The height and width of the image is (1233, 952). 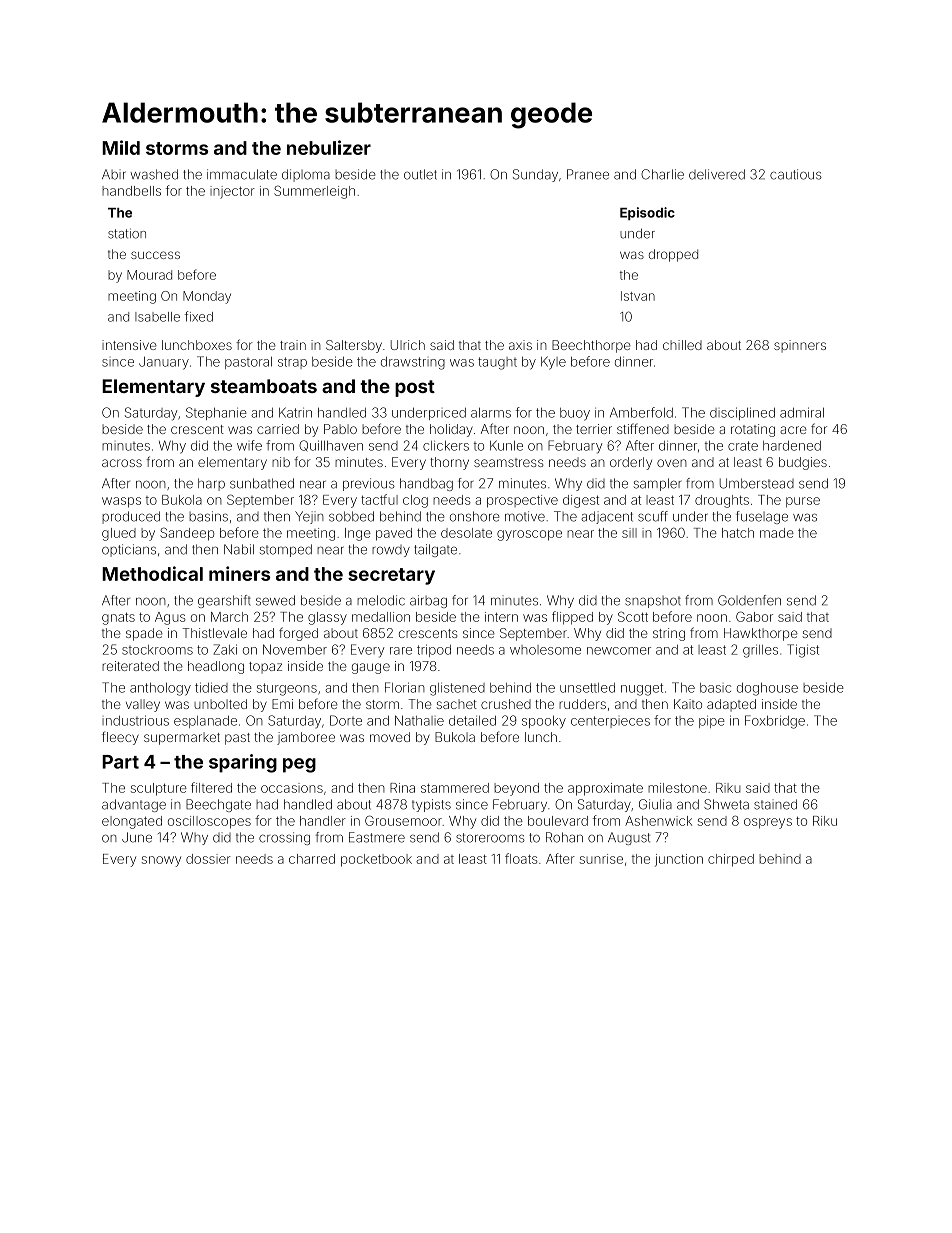 What do you see at coordinates (722, 501) in the image?
I see `droughts` at bounding box center [722, 501].
